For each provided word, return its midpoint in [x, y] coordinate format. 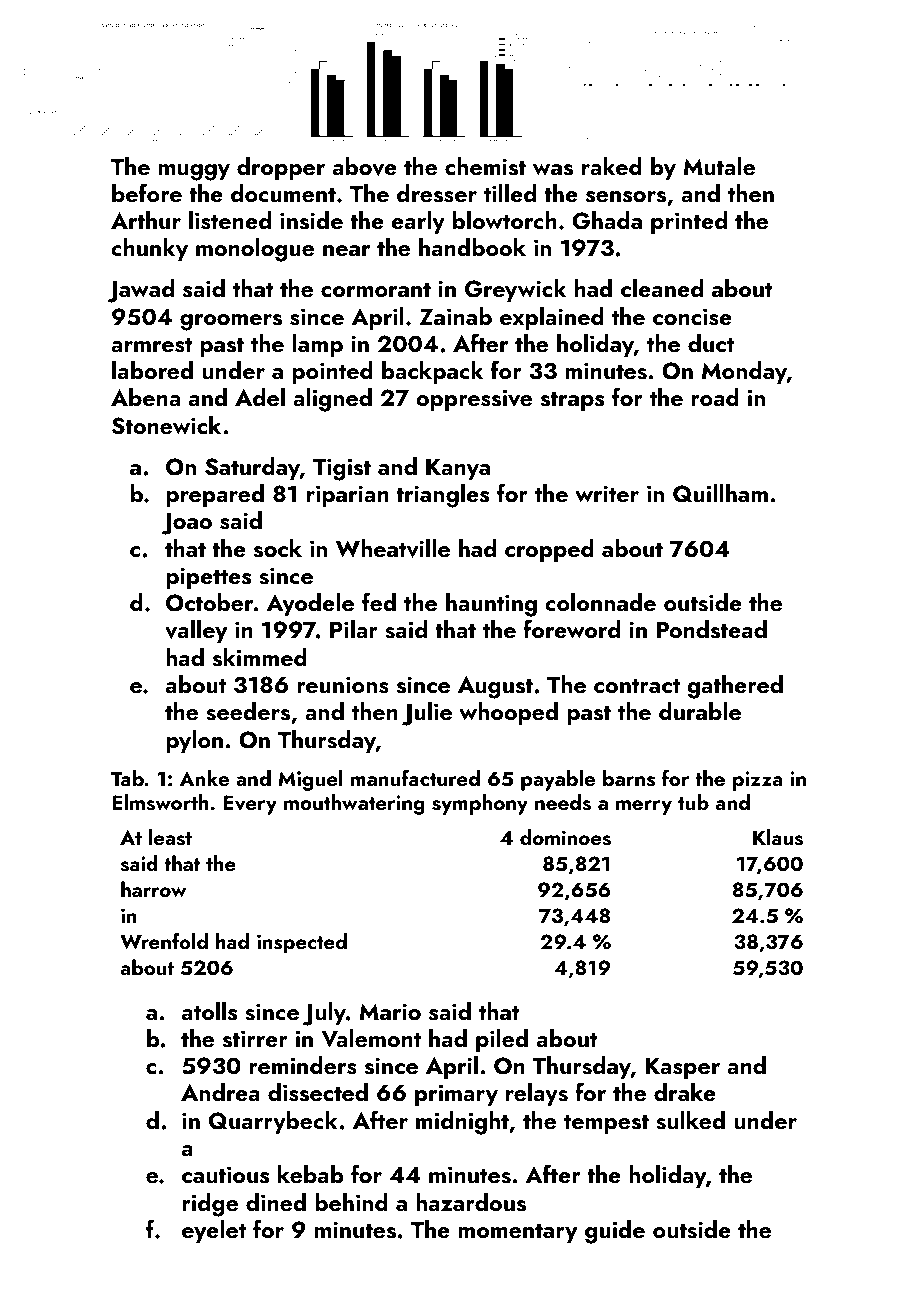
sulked [690, 1120]
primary [456, 1095]
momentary [517, 1233]
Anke [204, 778]
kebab [311, 1174]
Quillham [720, 493]
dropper [281, 168]
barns [629, 778]
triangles [442, 496]
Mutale [719, 166]
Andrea [220, 1092]
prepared [215, 495]
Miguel [310, 780]
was [553, 170]
